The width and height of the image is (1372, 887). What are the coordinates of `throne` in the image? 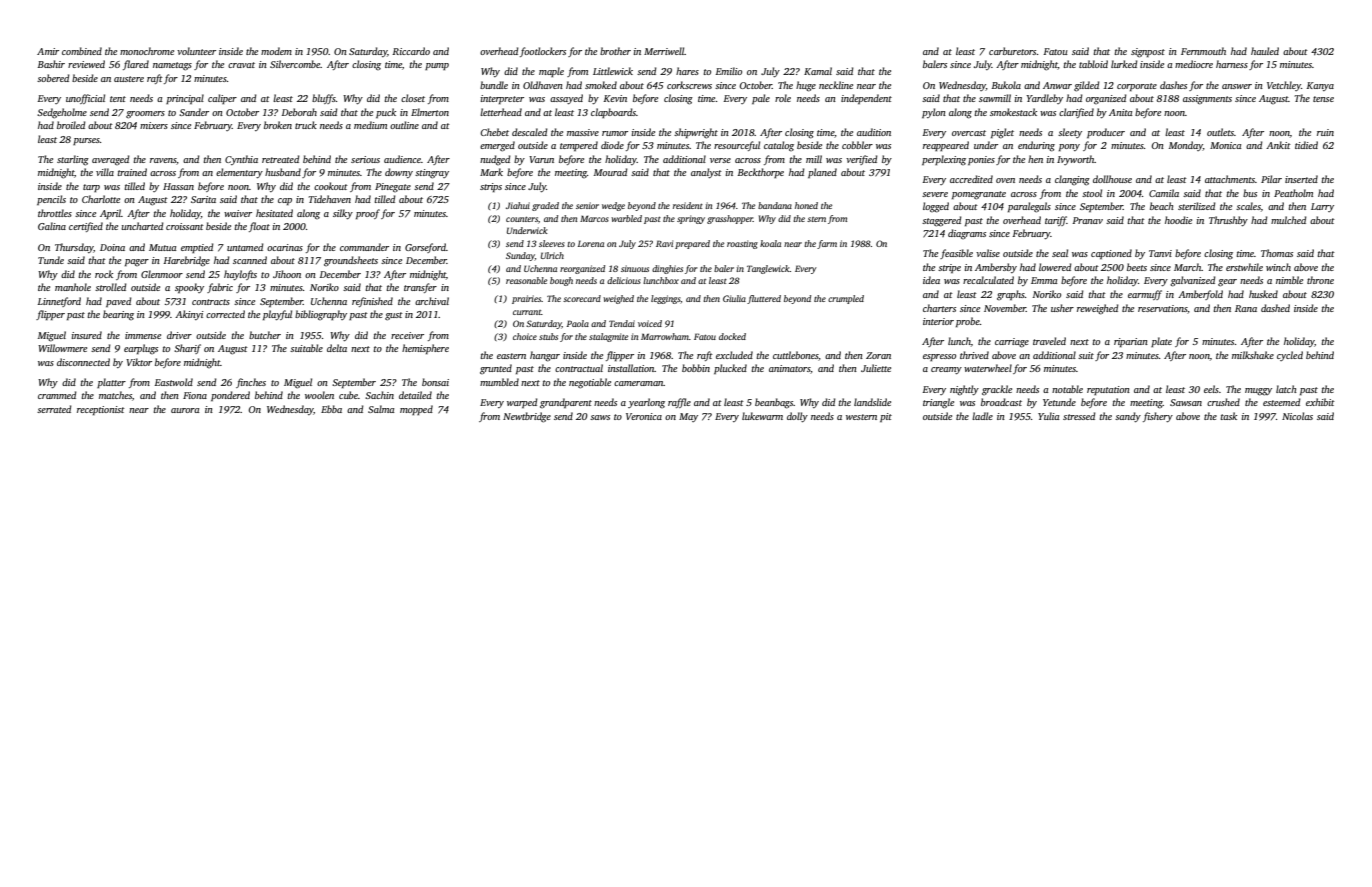 It's located at (1320, 280).
